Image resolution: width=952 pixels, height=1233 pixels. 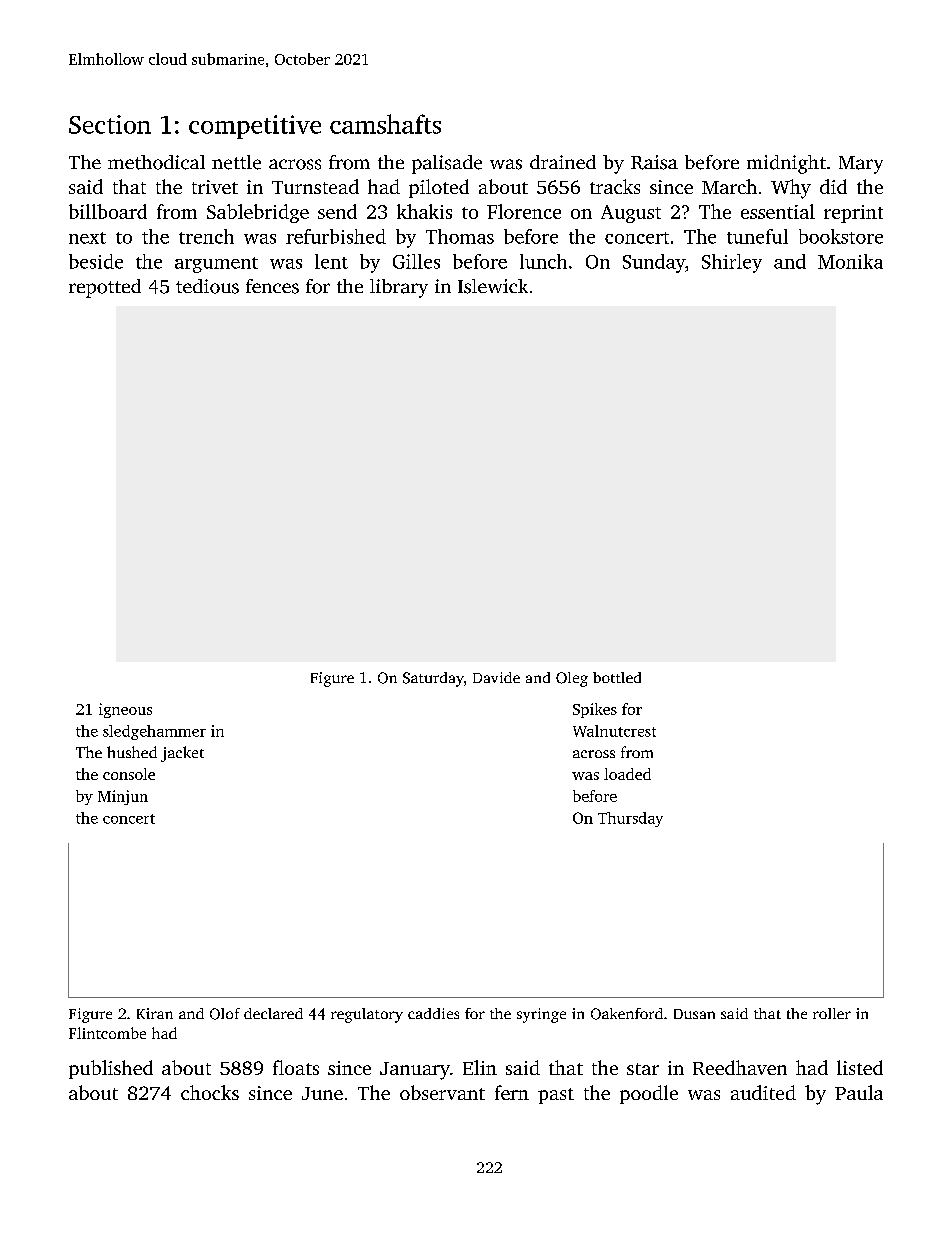 What do you see at coordinates (207, 286) in the screenshot?
I see `tedious` at bounding box center [207, 286].
